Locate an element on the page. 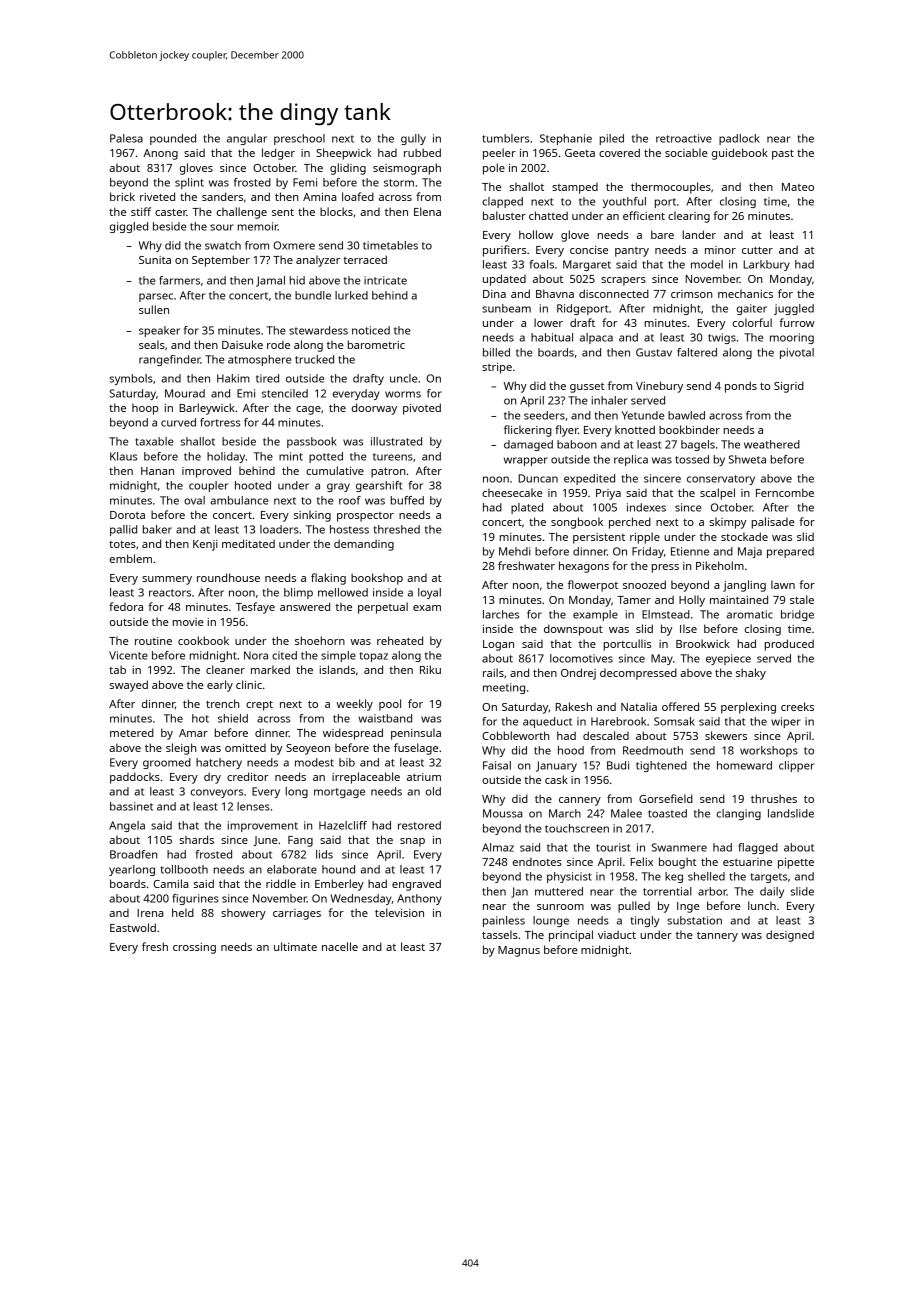 The image size is (924, 1308). gully is located at coordinates (413, 139).
